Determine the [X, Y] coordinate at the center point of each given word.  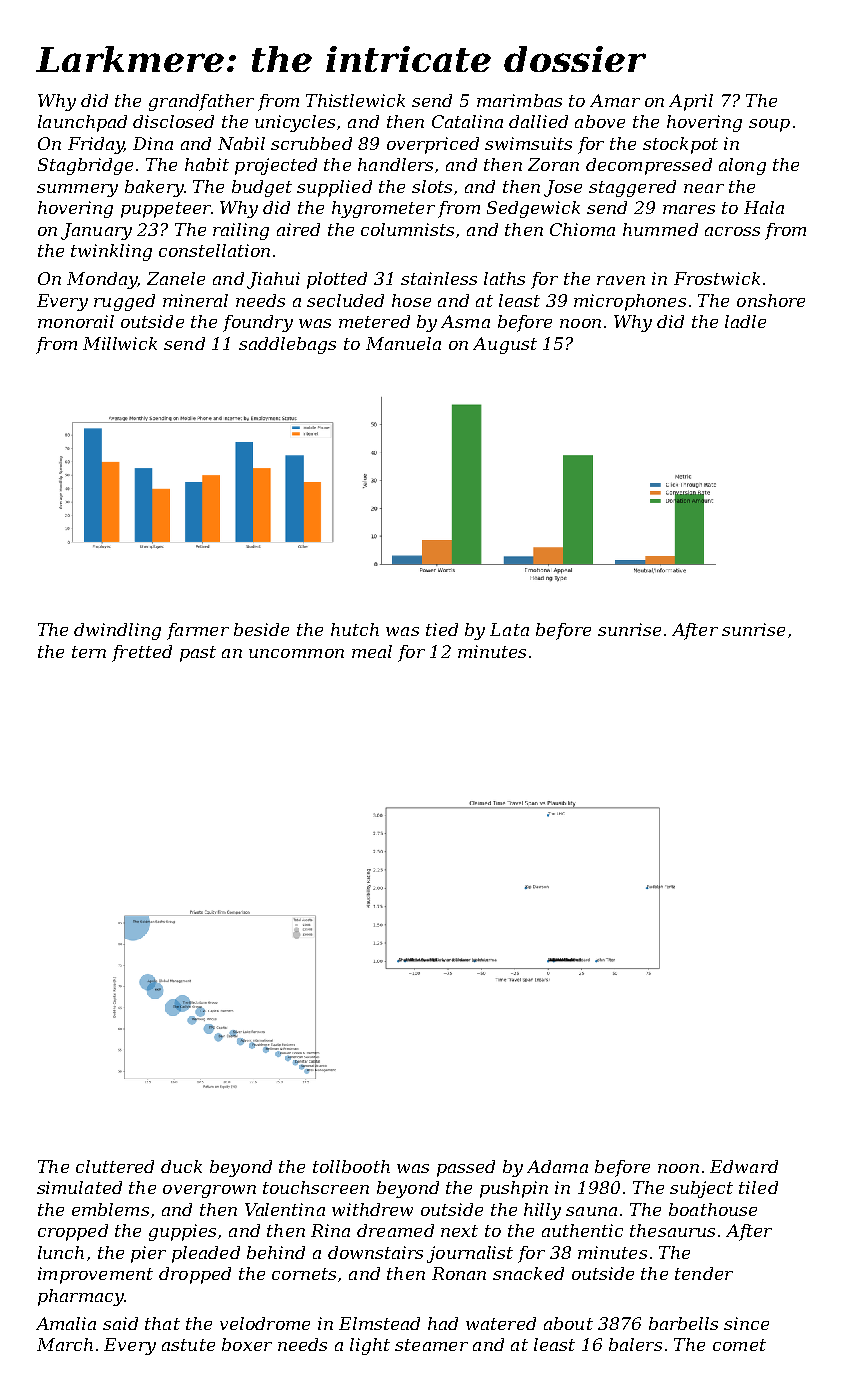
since [746, 1323]
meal [372, 651]
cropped [73, 1232]
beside [261, 629]
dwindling [117, 631]
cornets [304, 1274]
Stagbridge [85, 166]
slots [432, 186]
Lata [509, 629]
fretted [142, 653]
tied [442, 629]
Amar [615, 100]
